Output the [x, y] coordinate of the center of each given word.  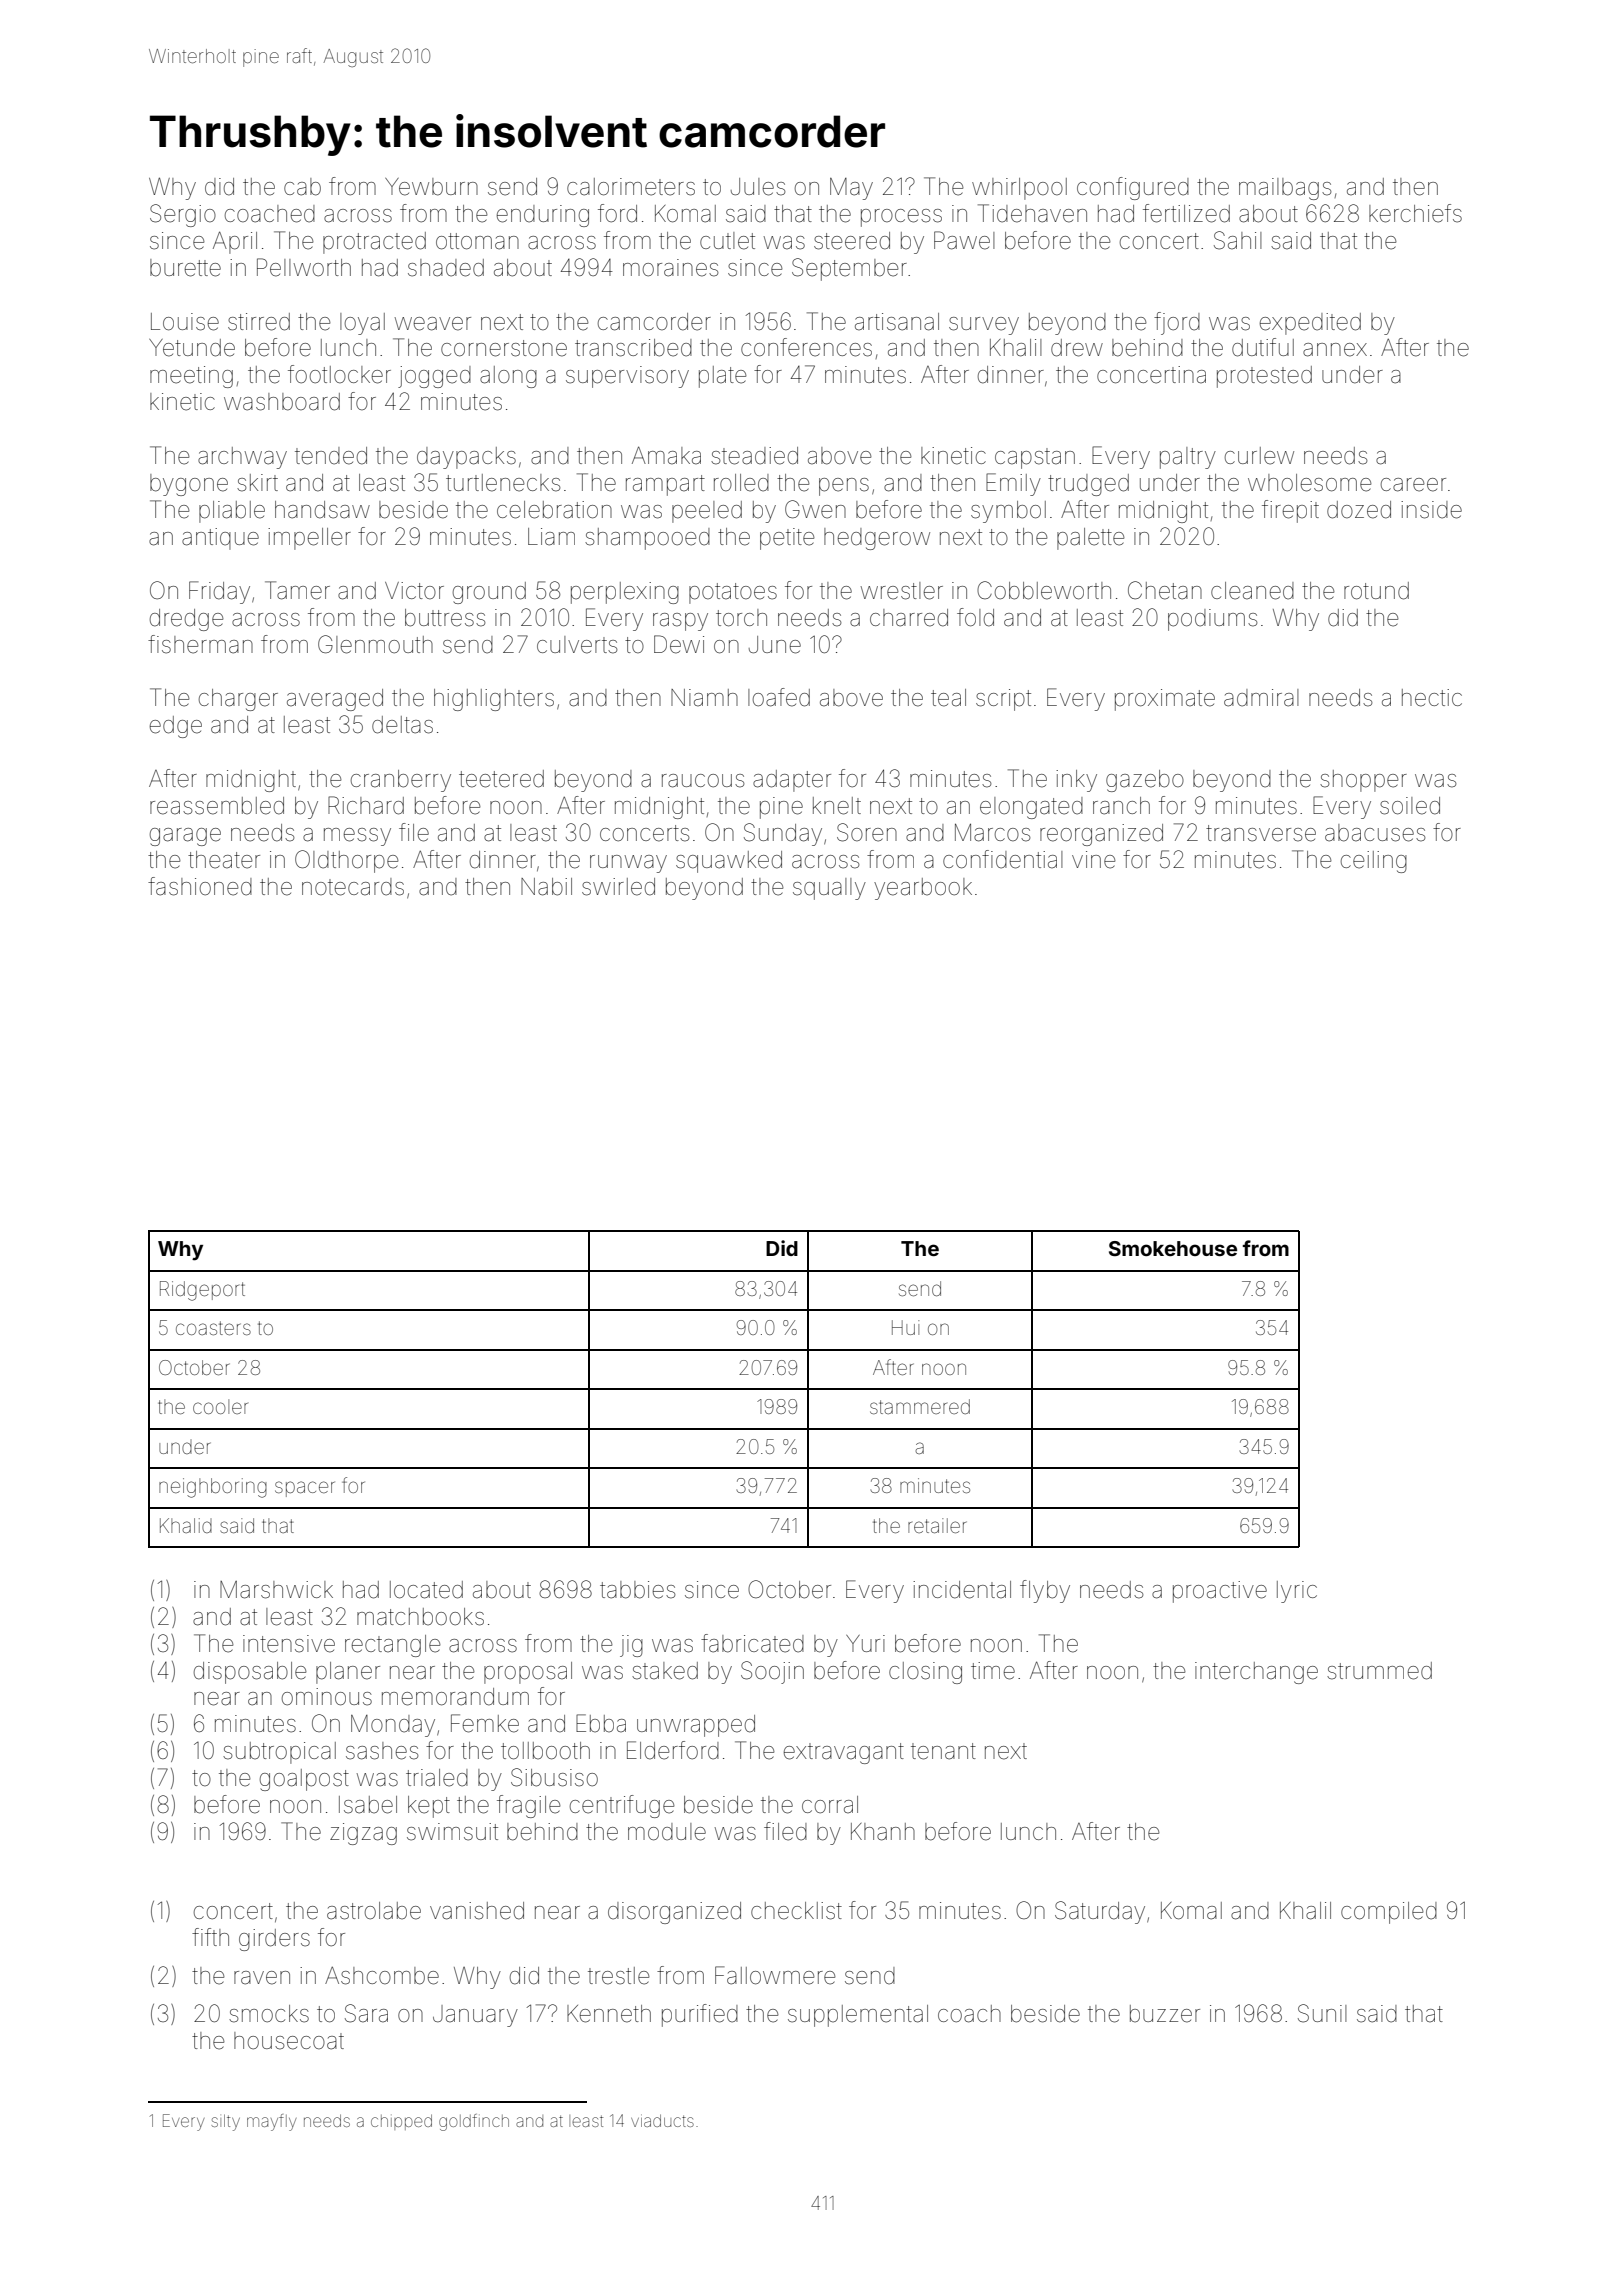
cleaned [1252, 591]
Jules [758, 187]
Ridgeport [202, 1291]
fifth [210, 1937]
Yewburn [431, 187]
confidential [1003, 859]
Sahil [1238, 240]
